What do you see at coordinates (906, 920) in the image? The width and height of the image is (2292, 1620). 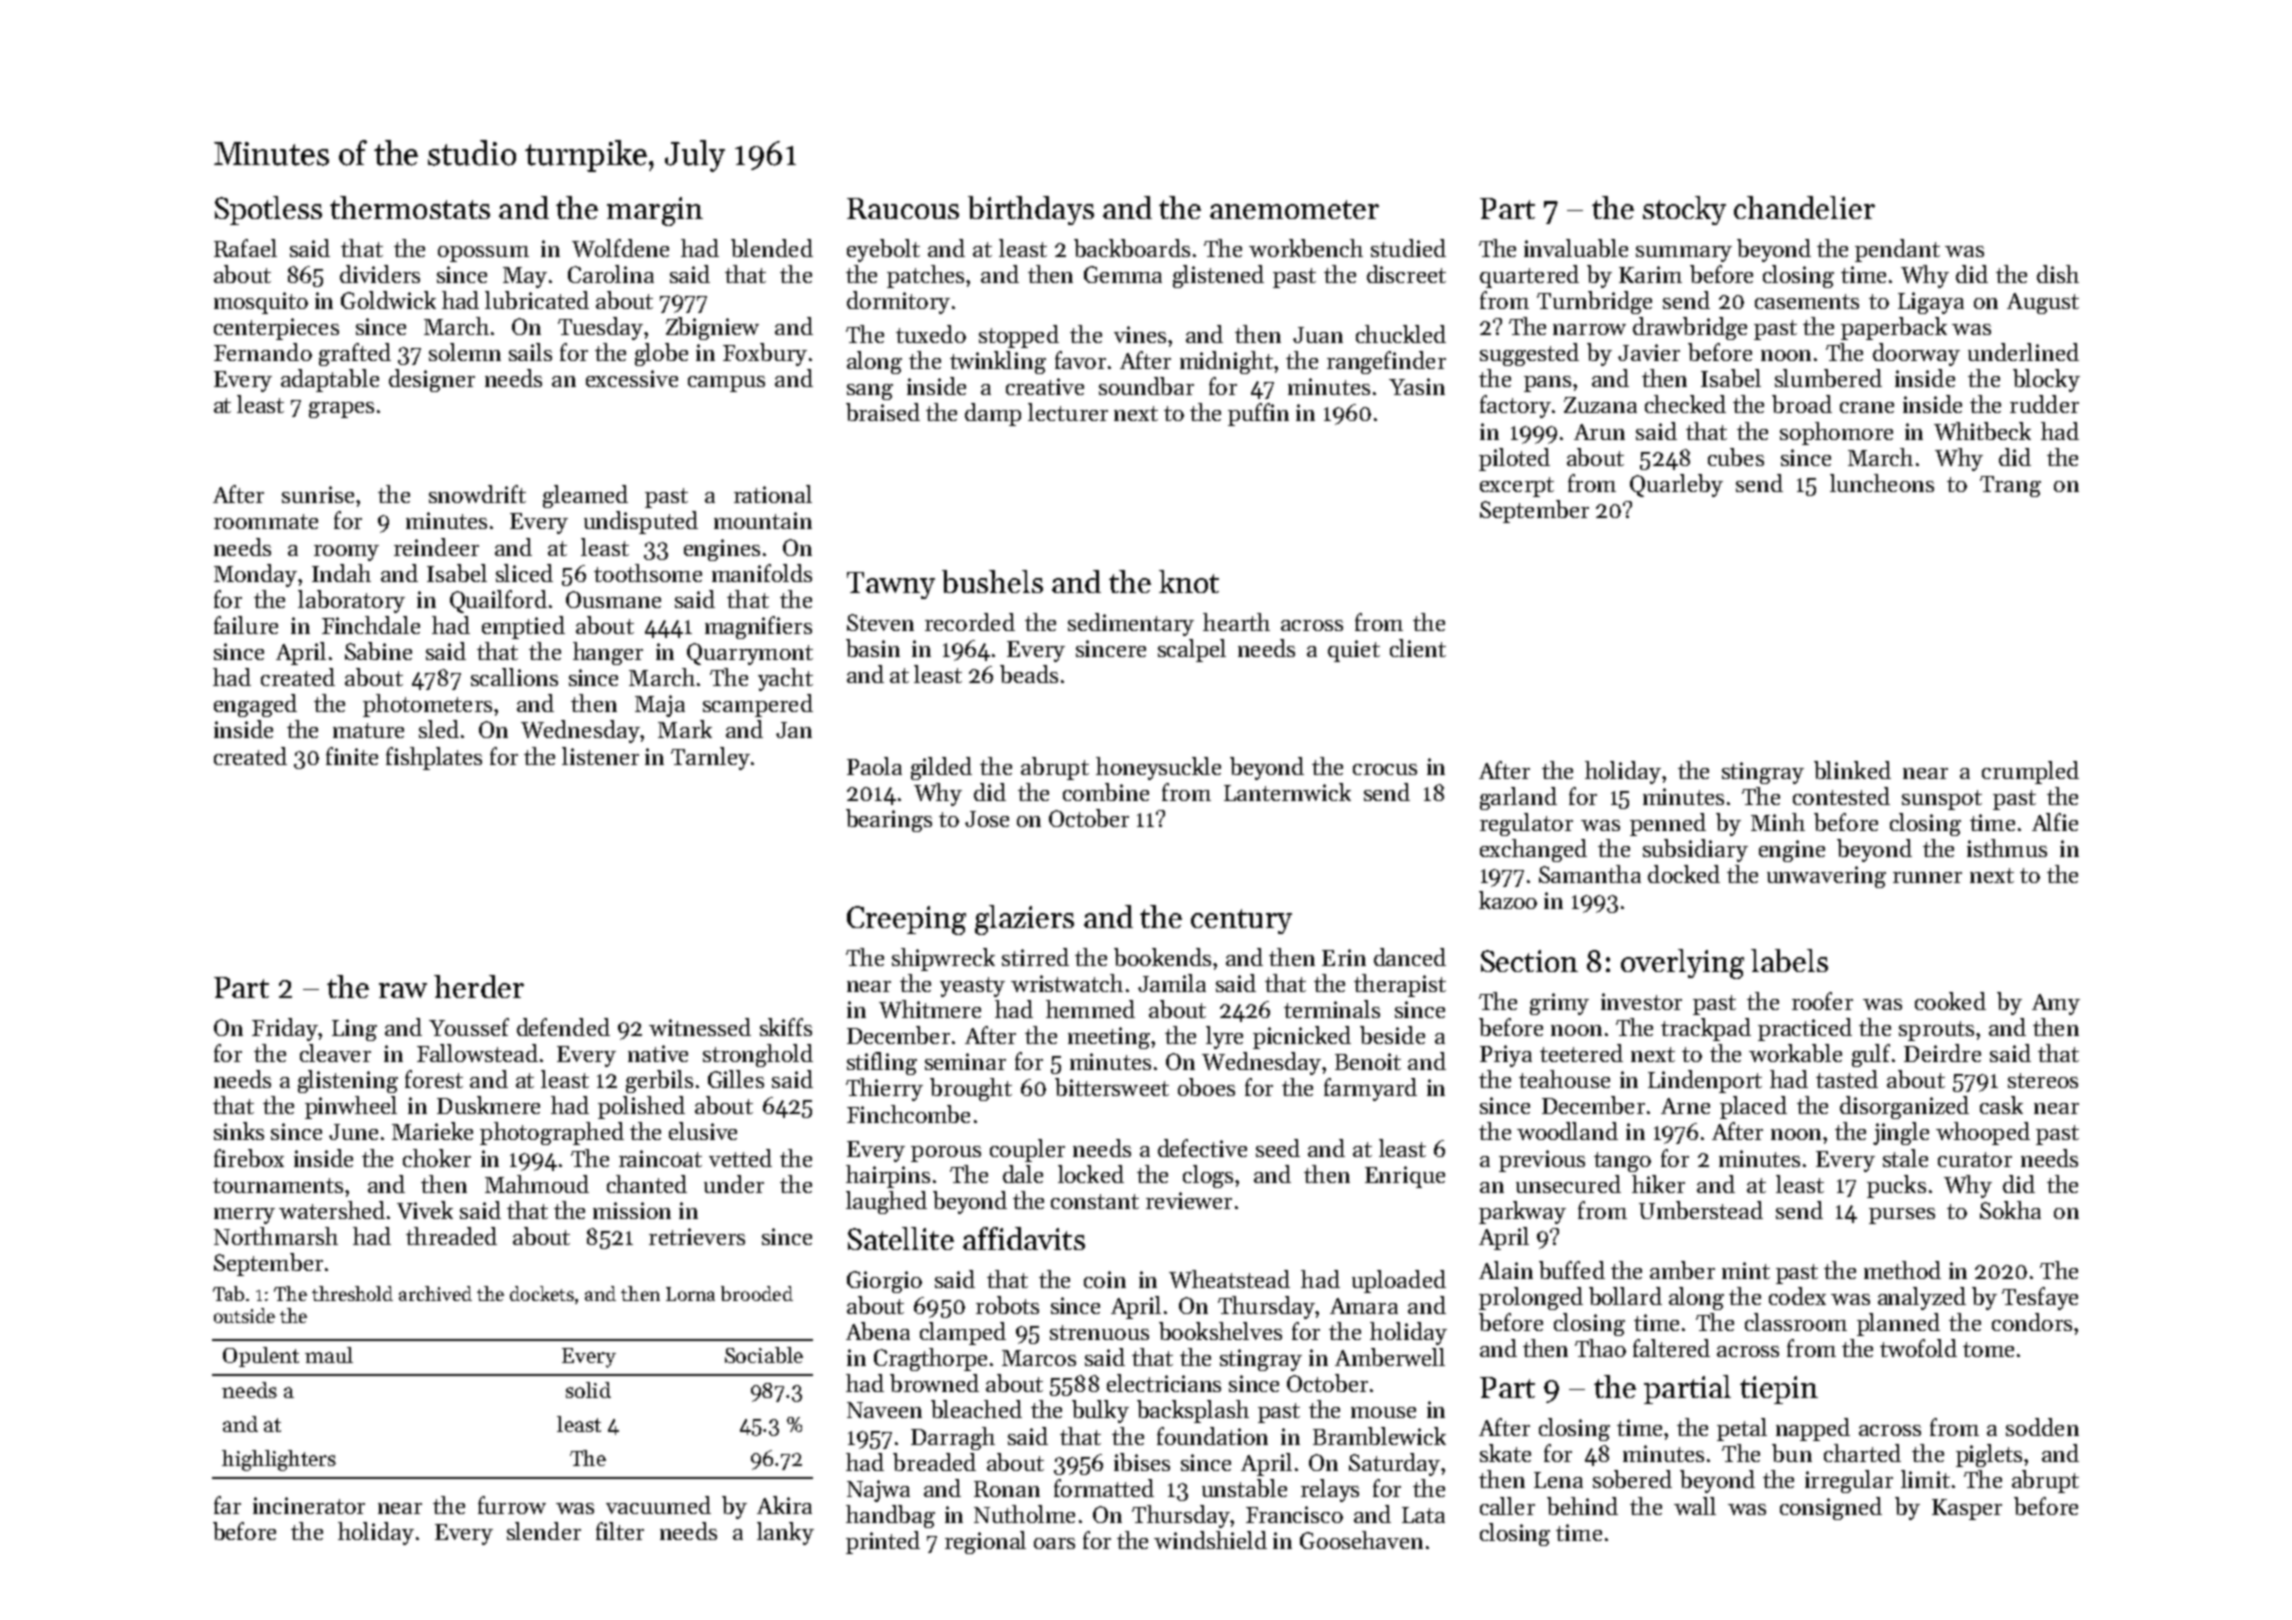 I see `Creeping` at bounding box center [906, 920].
